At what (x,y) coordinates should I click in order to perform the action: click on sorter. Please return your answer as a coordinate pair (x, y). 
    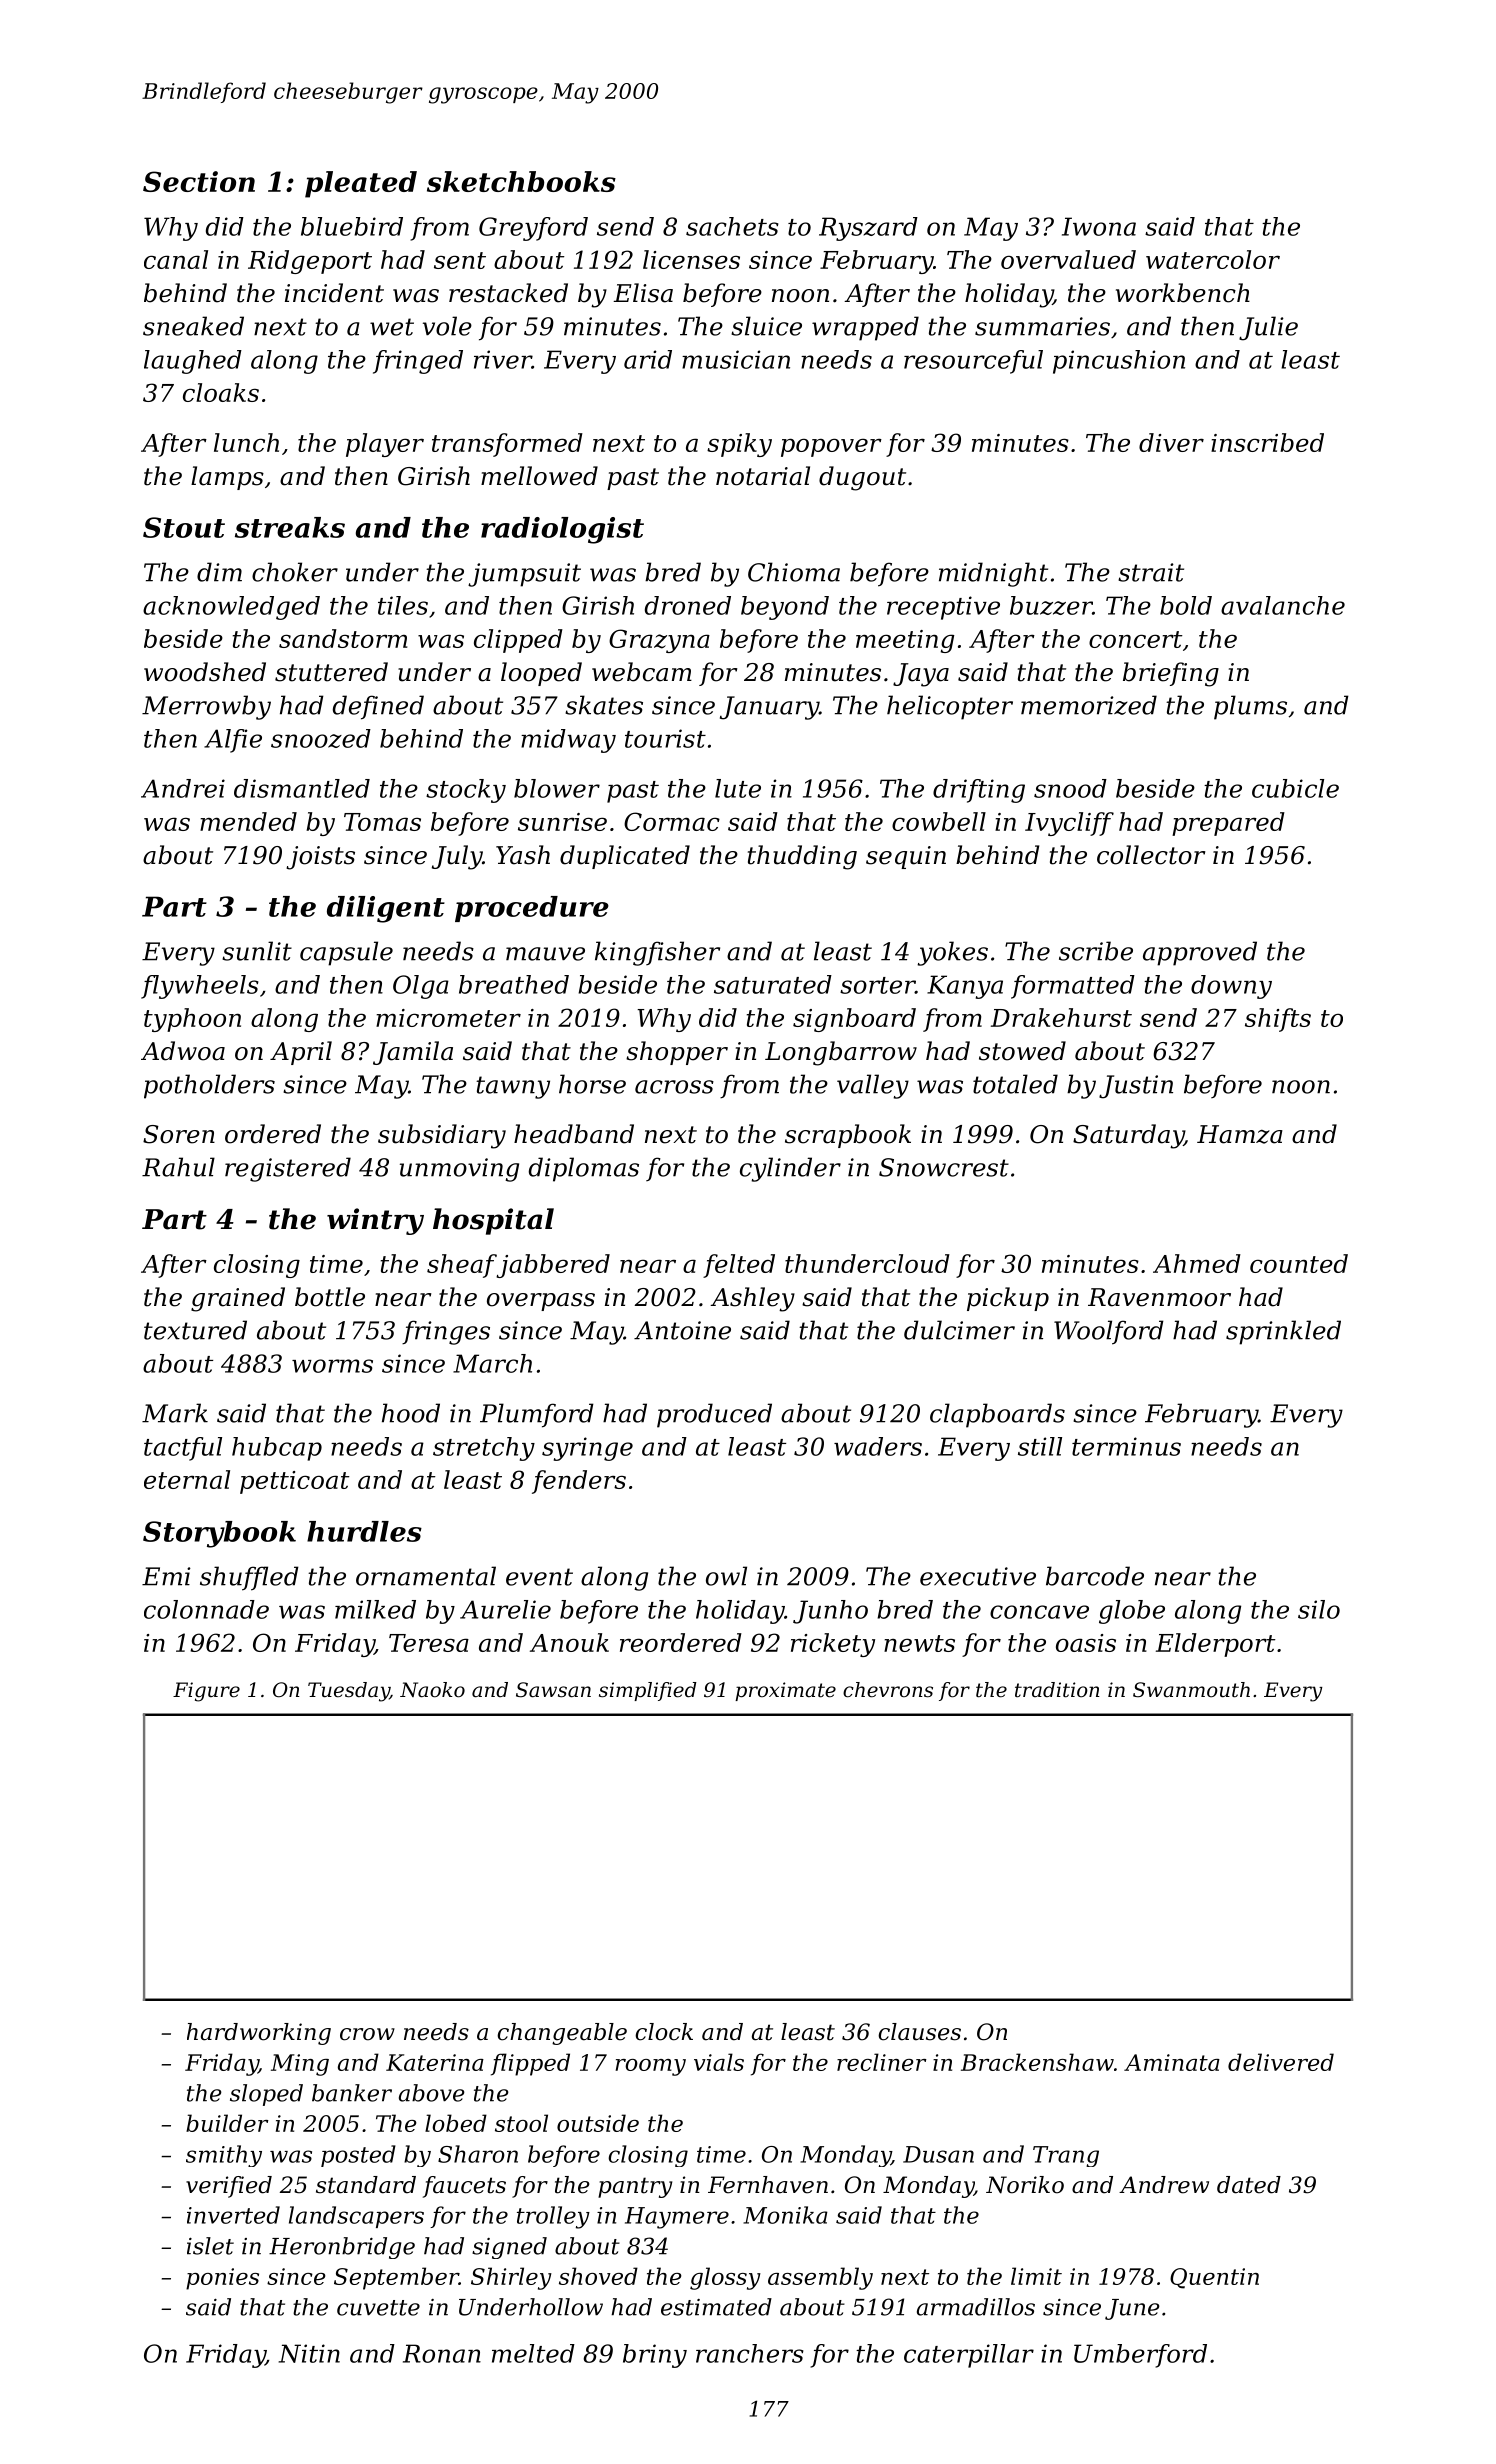
    Looking at the image, I should click on (877, 985).
